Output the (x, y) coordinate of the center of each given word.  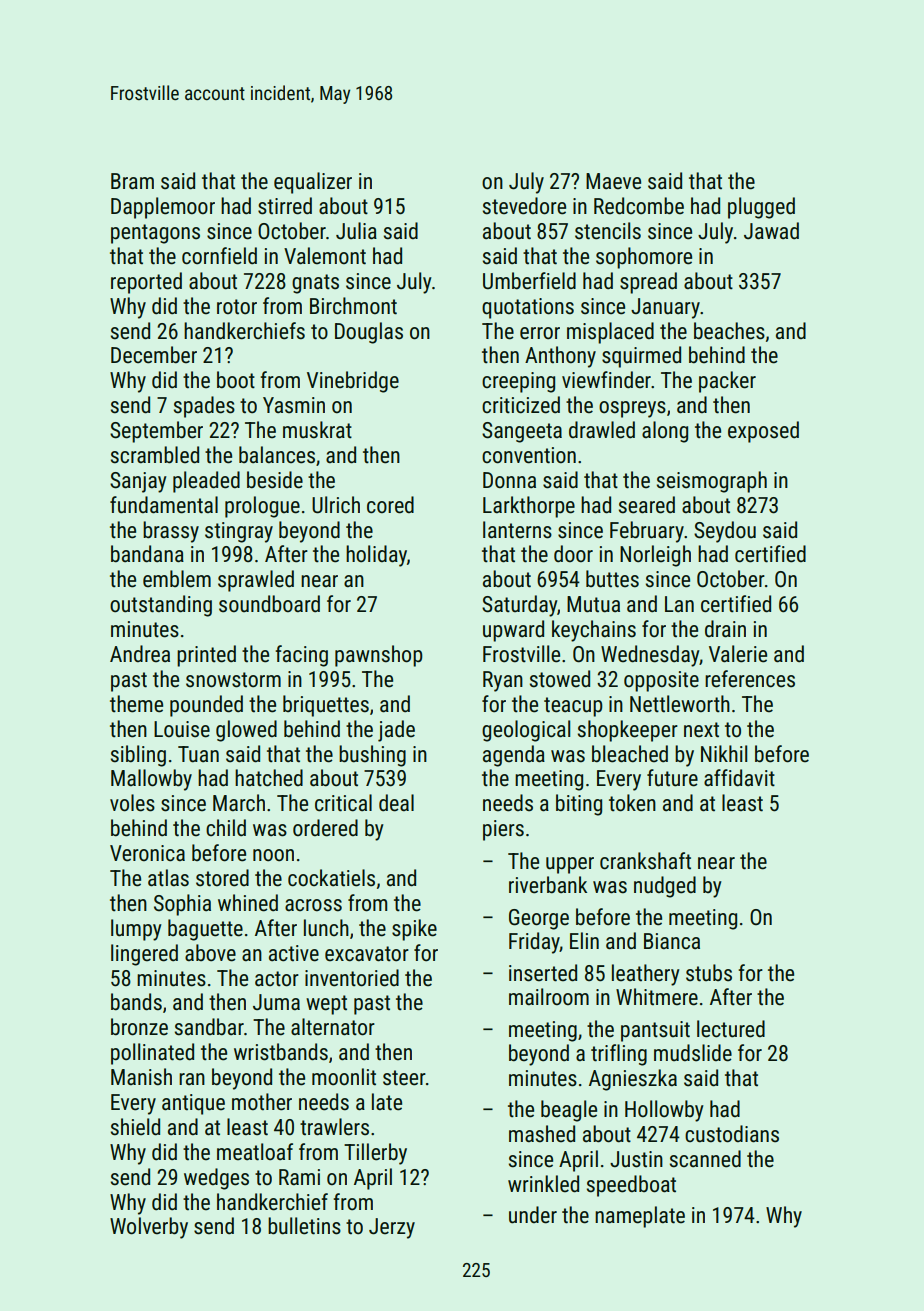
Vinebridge (353, 382)
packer (727, 382)
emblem (177, 579)
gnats (315, 284)
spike (414, 930)
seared (647, 505)
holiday (376, 556)
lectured (731, 1029)
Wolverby (149, 1228)
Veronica (147, 853)
